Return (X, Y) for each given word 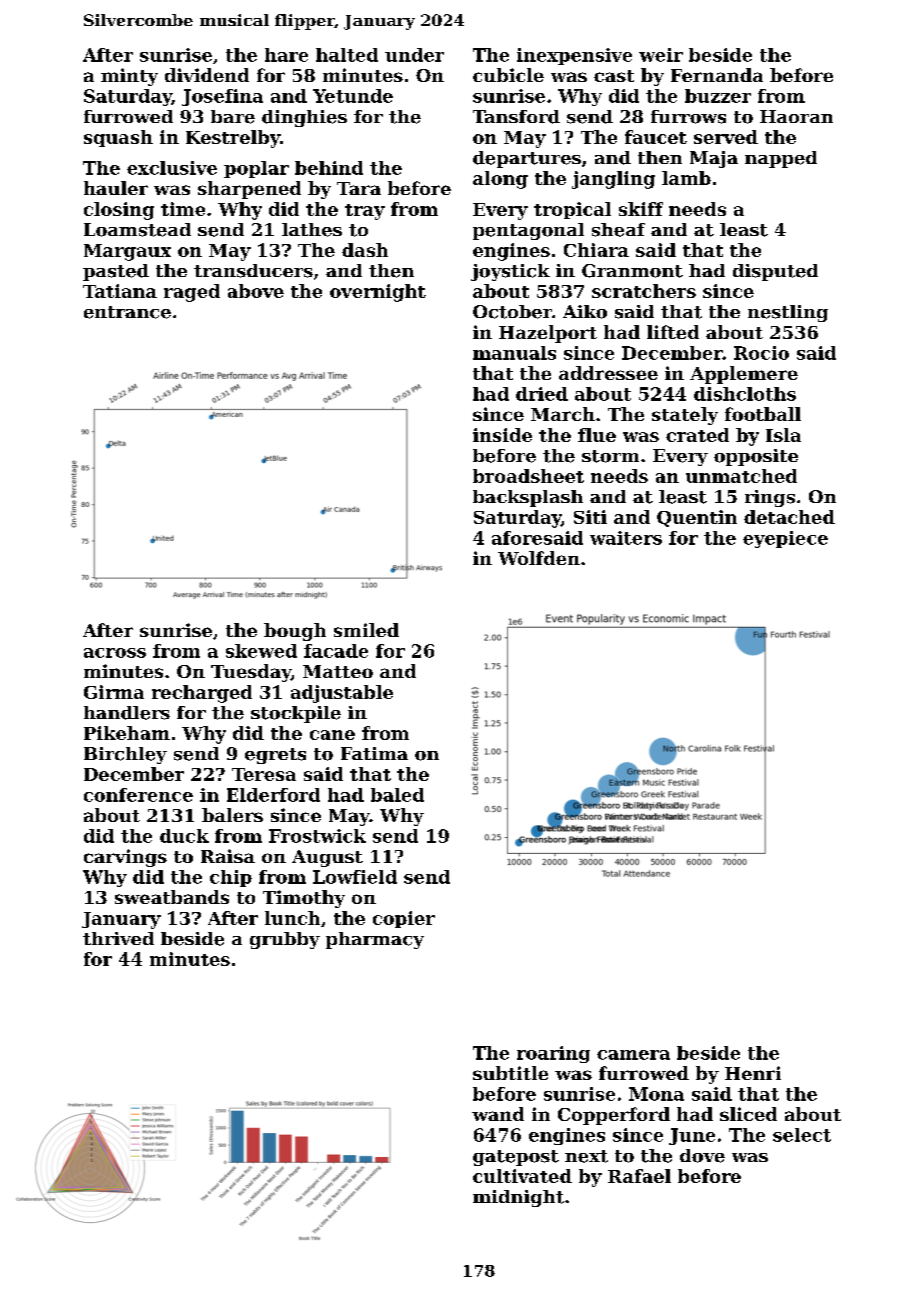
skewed (261, 651)
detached (789, 517)
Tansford (516, 117)
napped (781, 159)
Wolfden (539, 558)
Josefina (222, 97)
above (256, 291)
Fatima (374, 753)
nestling (788, 313)
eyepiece (785, 539)
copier (404, 919)
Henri (753, 1073)
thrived (118, 938)
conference (138, 795)
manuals (514, 353)
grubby (285, 940)
